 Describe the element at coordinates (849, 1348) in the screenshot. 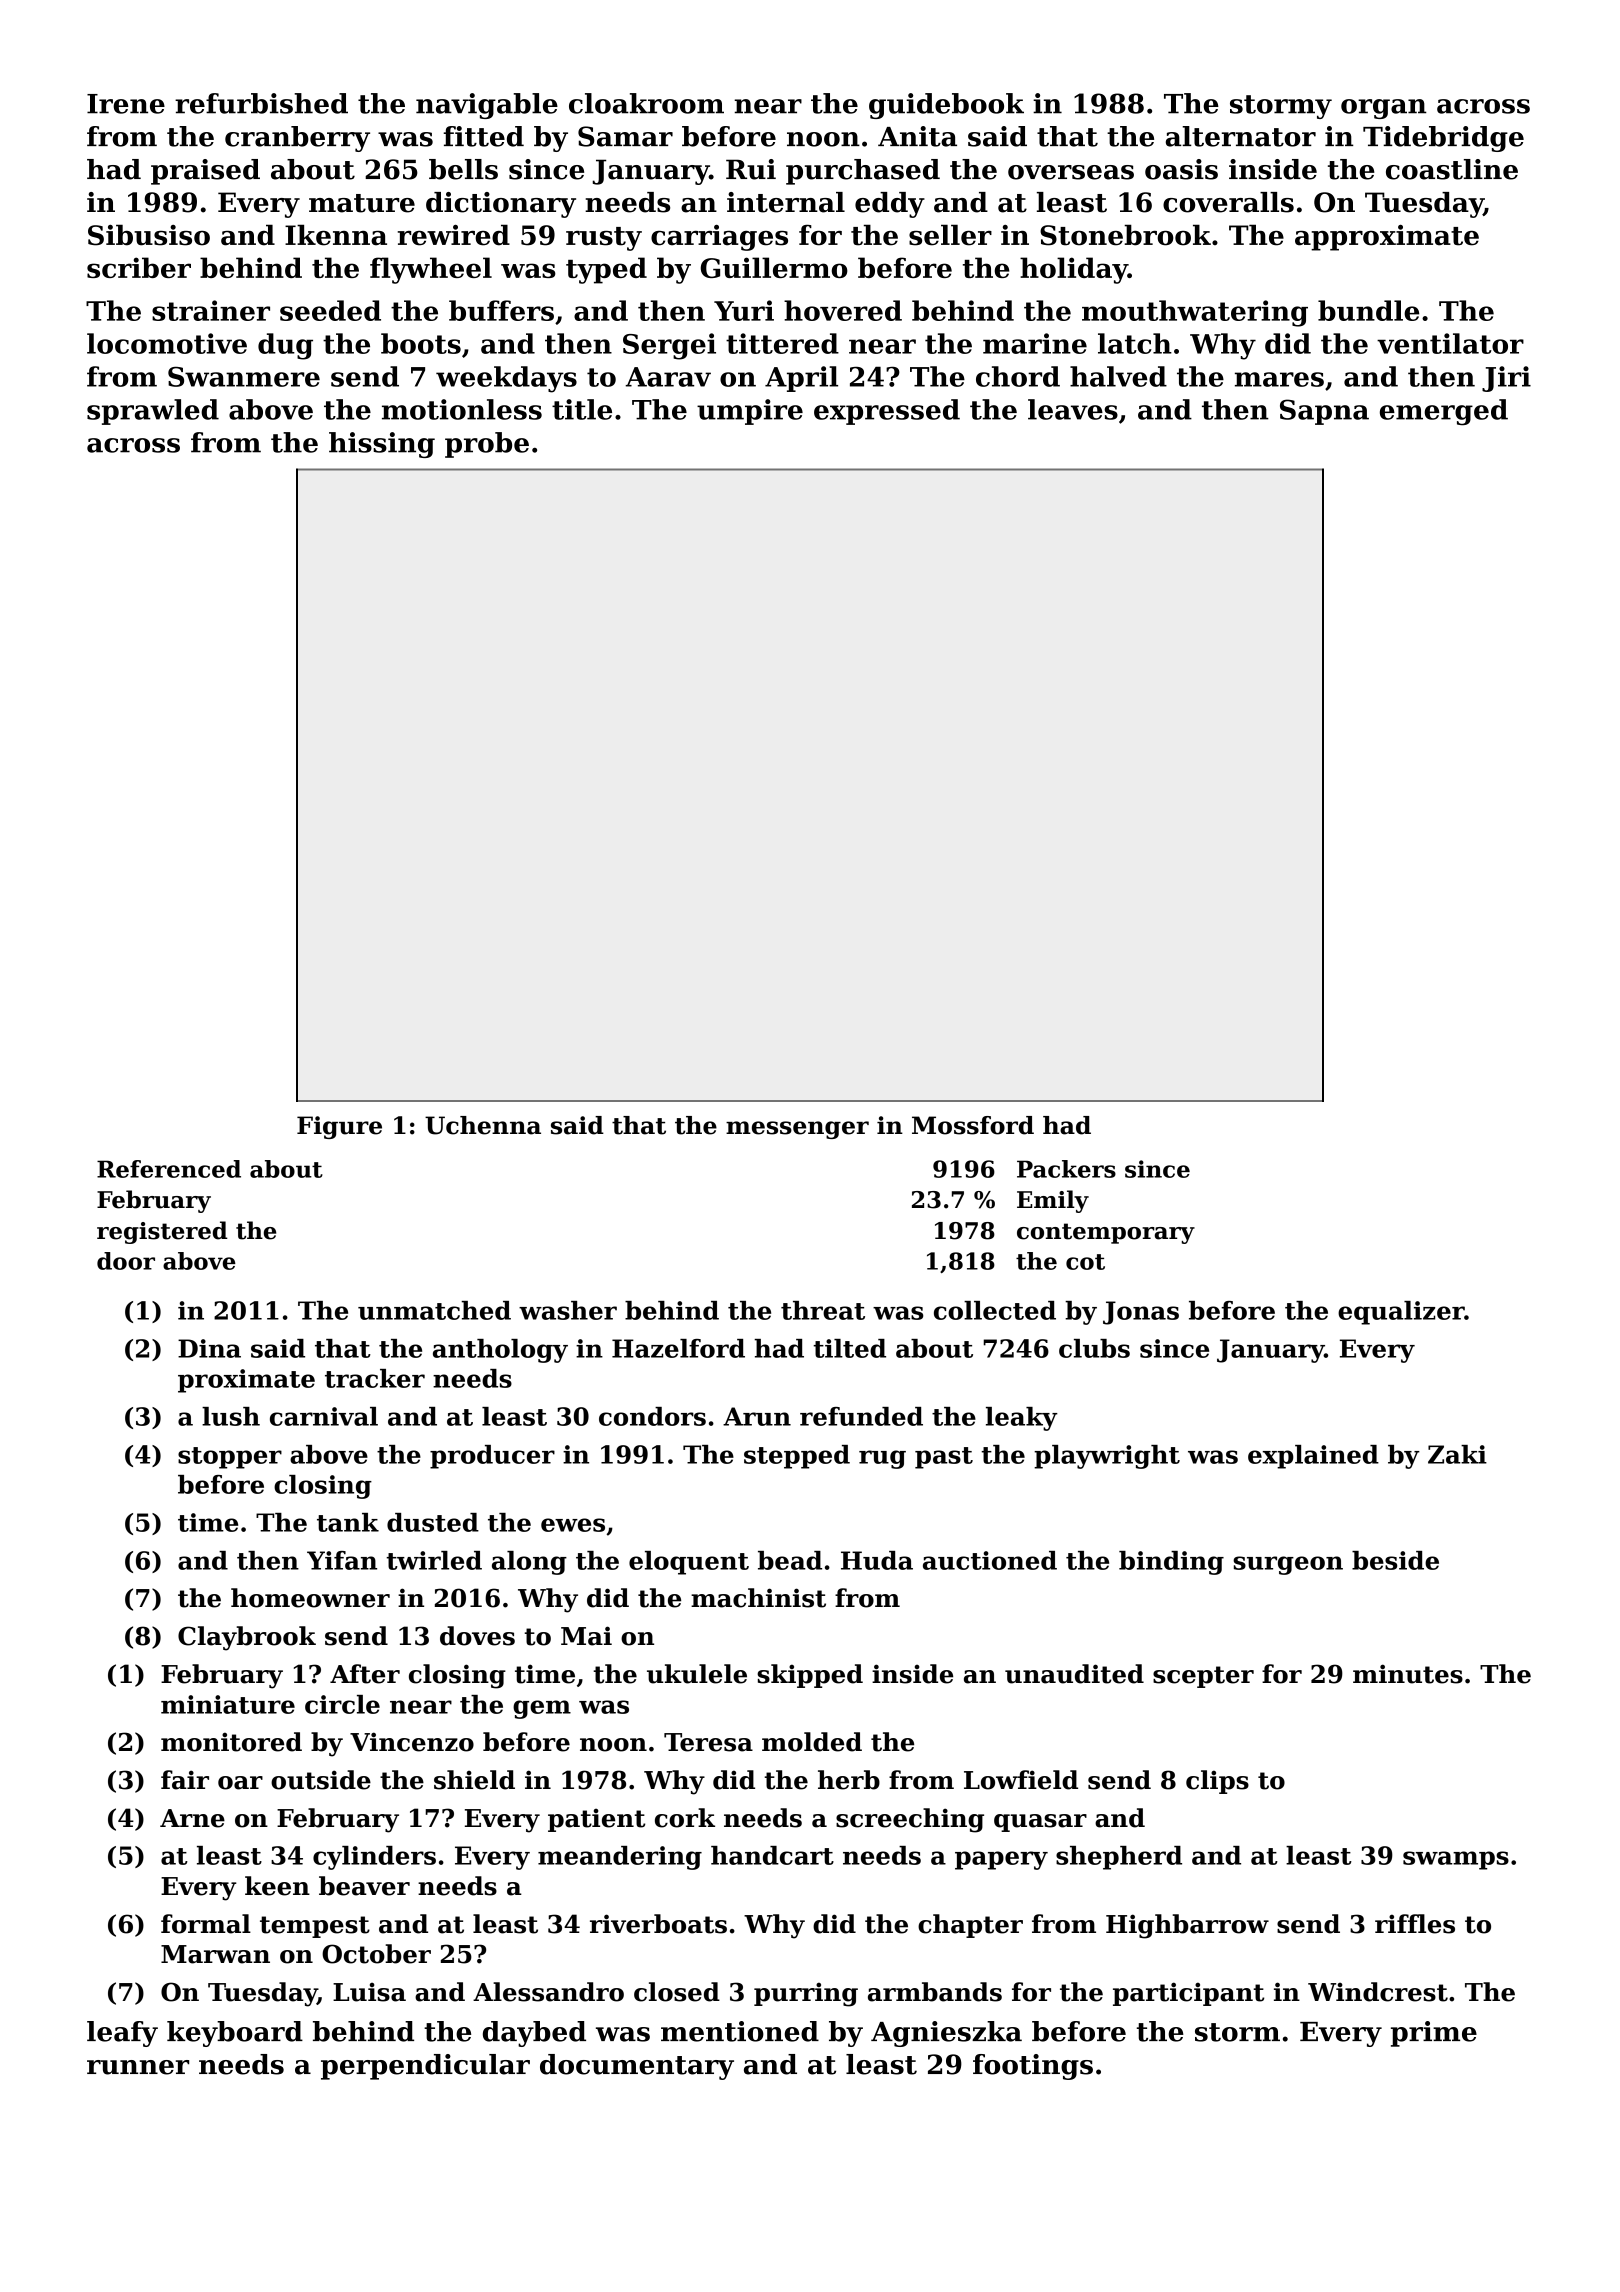

I see `tilted` at that location.
